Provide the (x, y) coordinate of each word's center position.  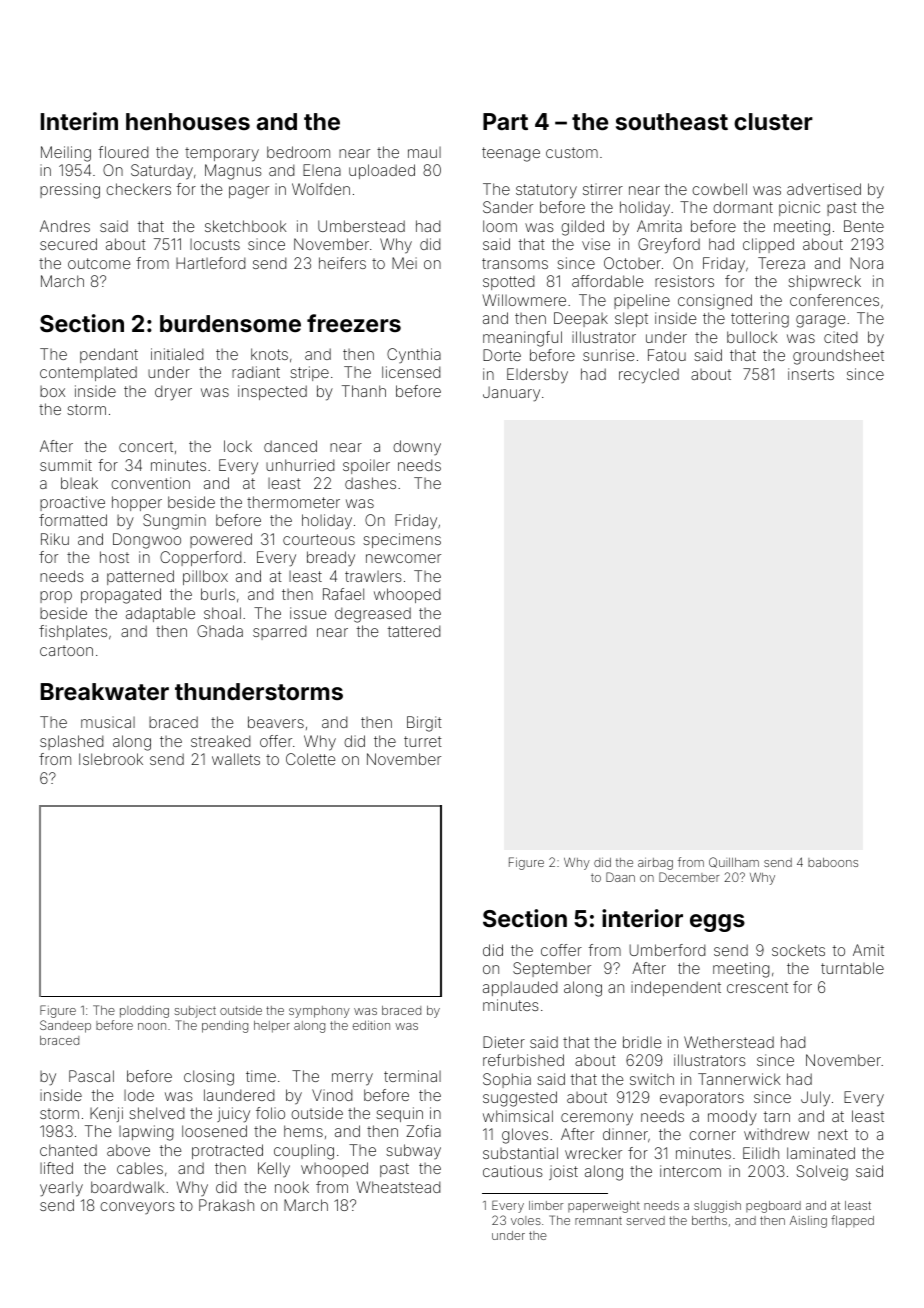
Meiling (66, 154)
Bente (864, 226)
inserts (811, 374)
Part (505, 121)
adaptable (160, 614)
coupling (304, 1152)
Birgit (424, 724)
